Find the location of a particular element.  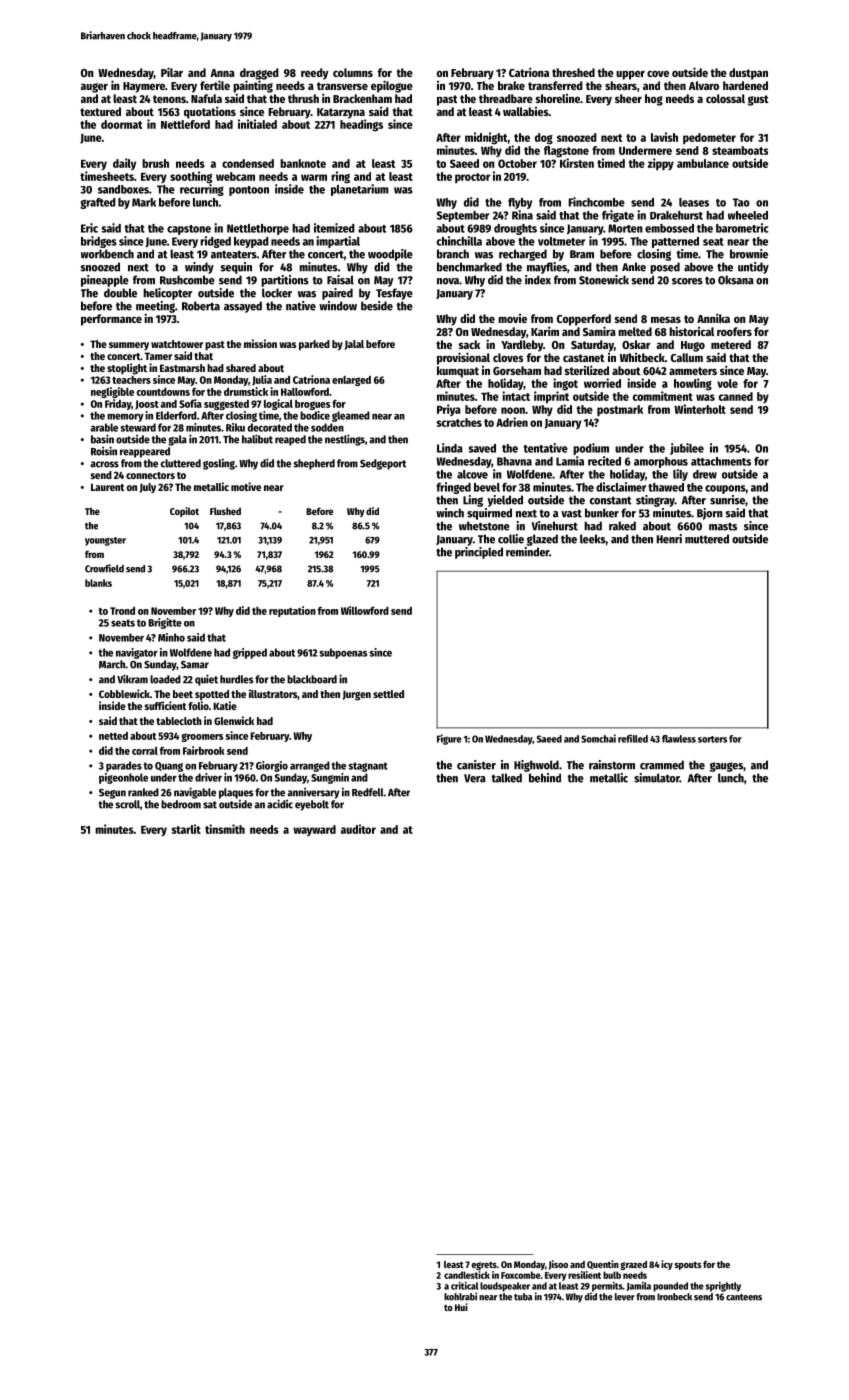

icy is located at coordinates (667, 1265).
